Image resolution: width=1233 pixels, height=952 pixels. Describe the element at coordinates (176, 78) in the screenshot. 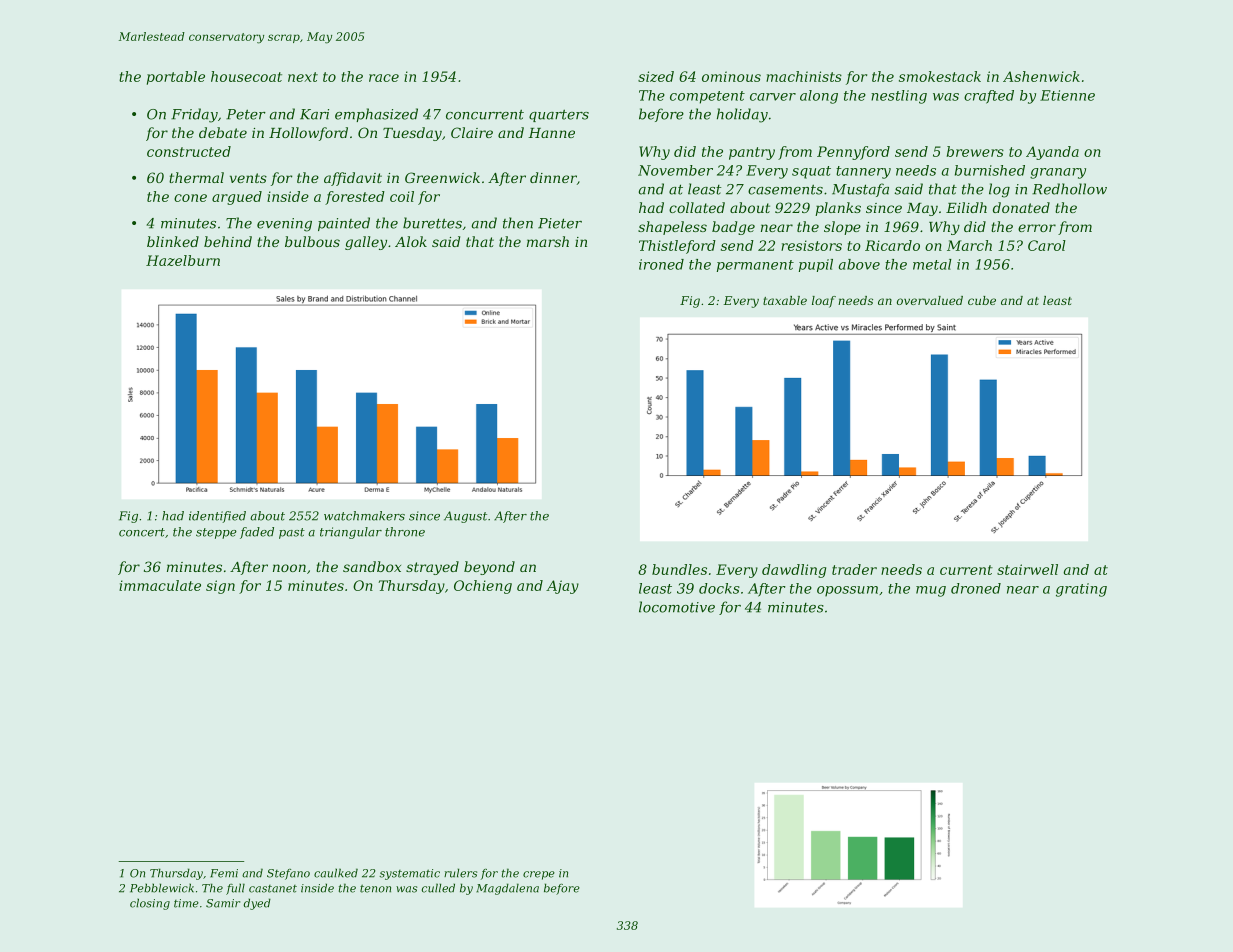

I see `portable` at that location.
